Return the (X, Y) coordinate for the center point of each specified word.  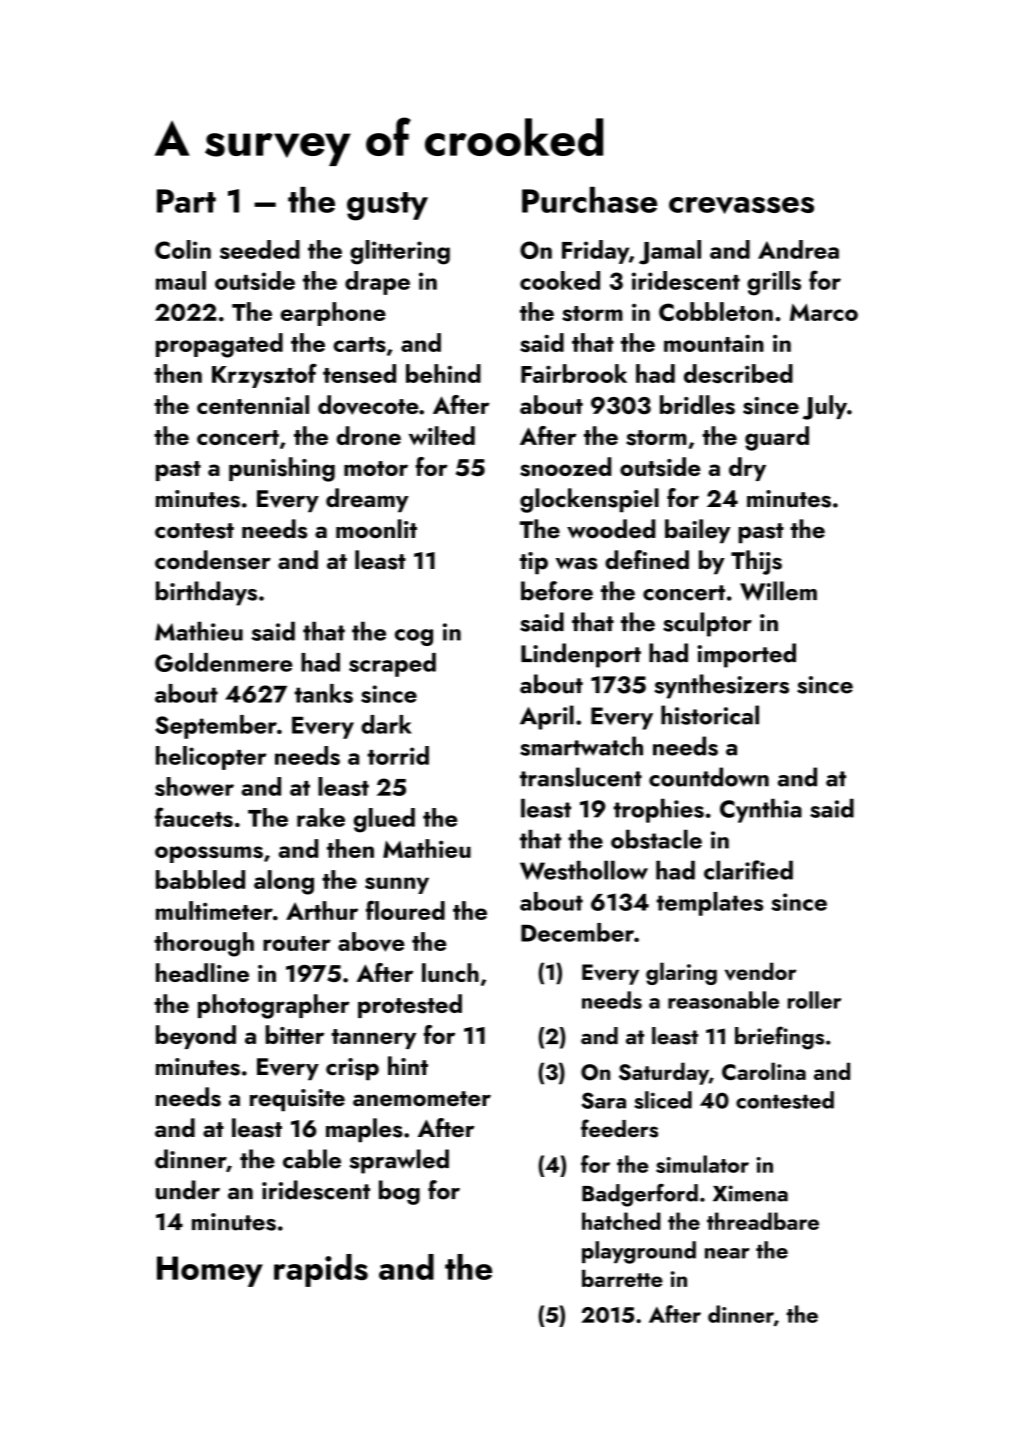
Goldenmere (223, 662)
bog (399, 1192)
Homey (210, 1271)
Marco (824, 312)
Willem (778, 591)
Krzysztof (264, 376)
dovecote (368, 405)
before (557, 591)
